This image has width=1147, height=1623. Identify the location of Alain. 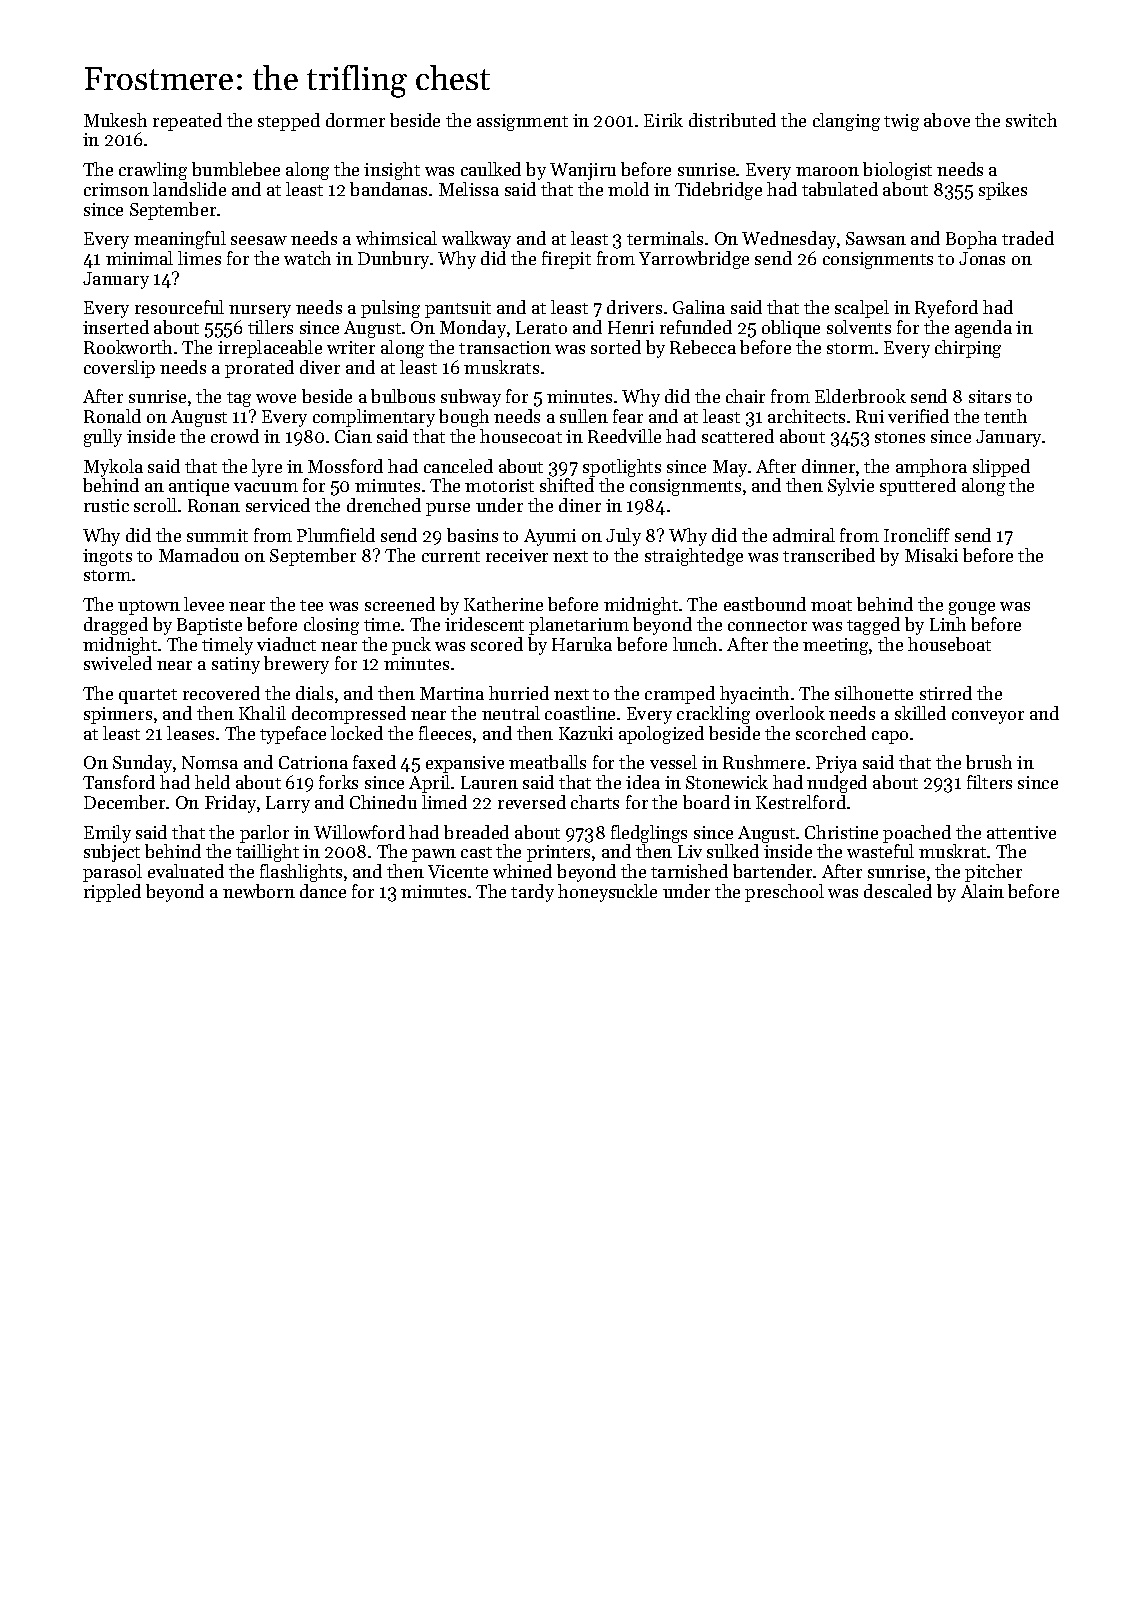
(982, 891).
